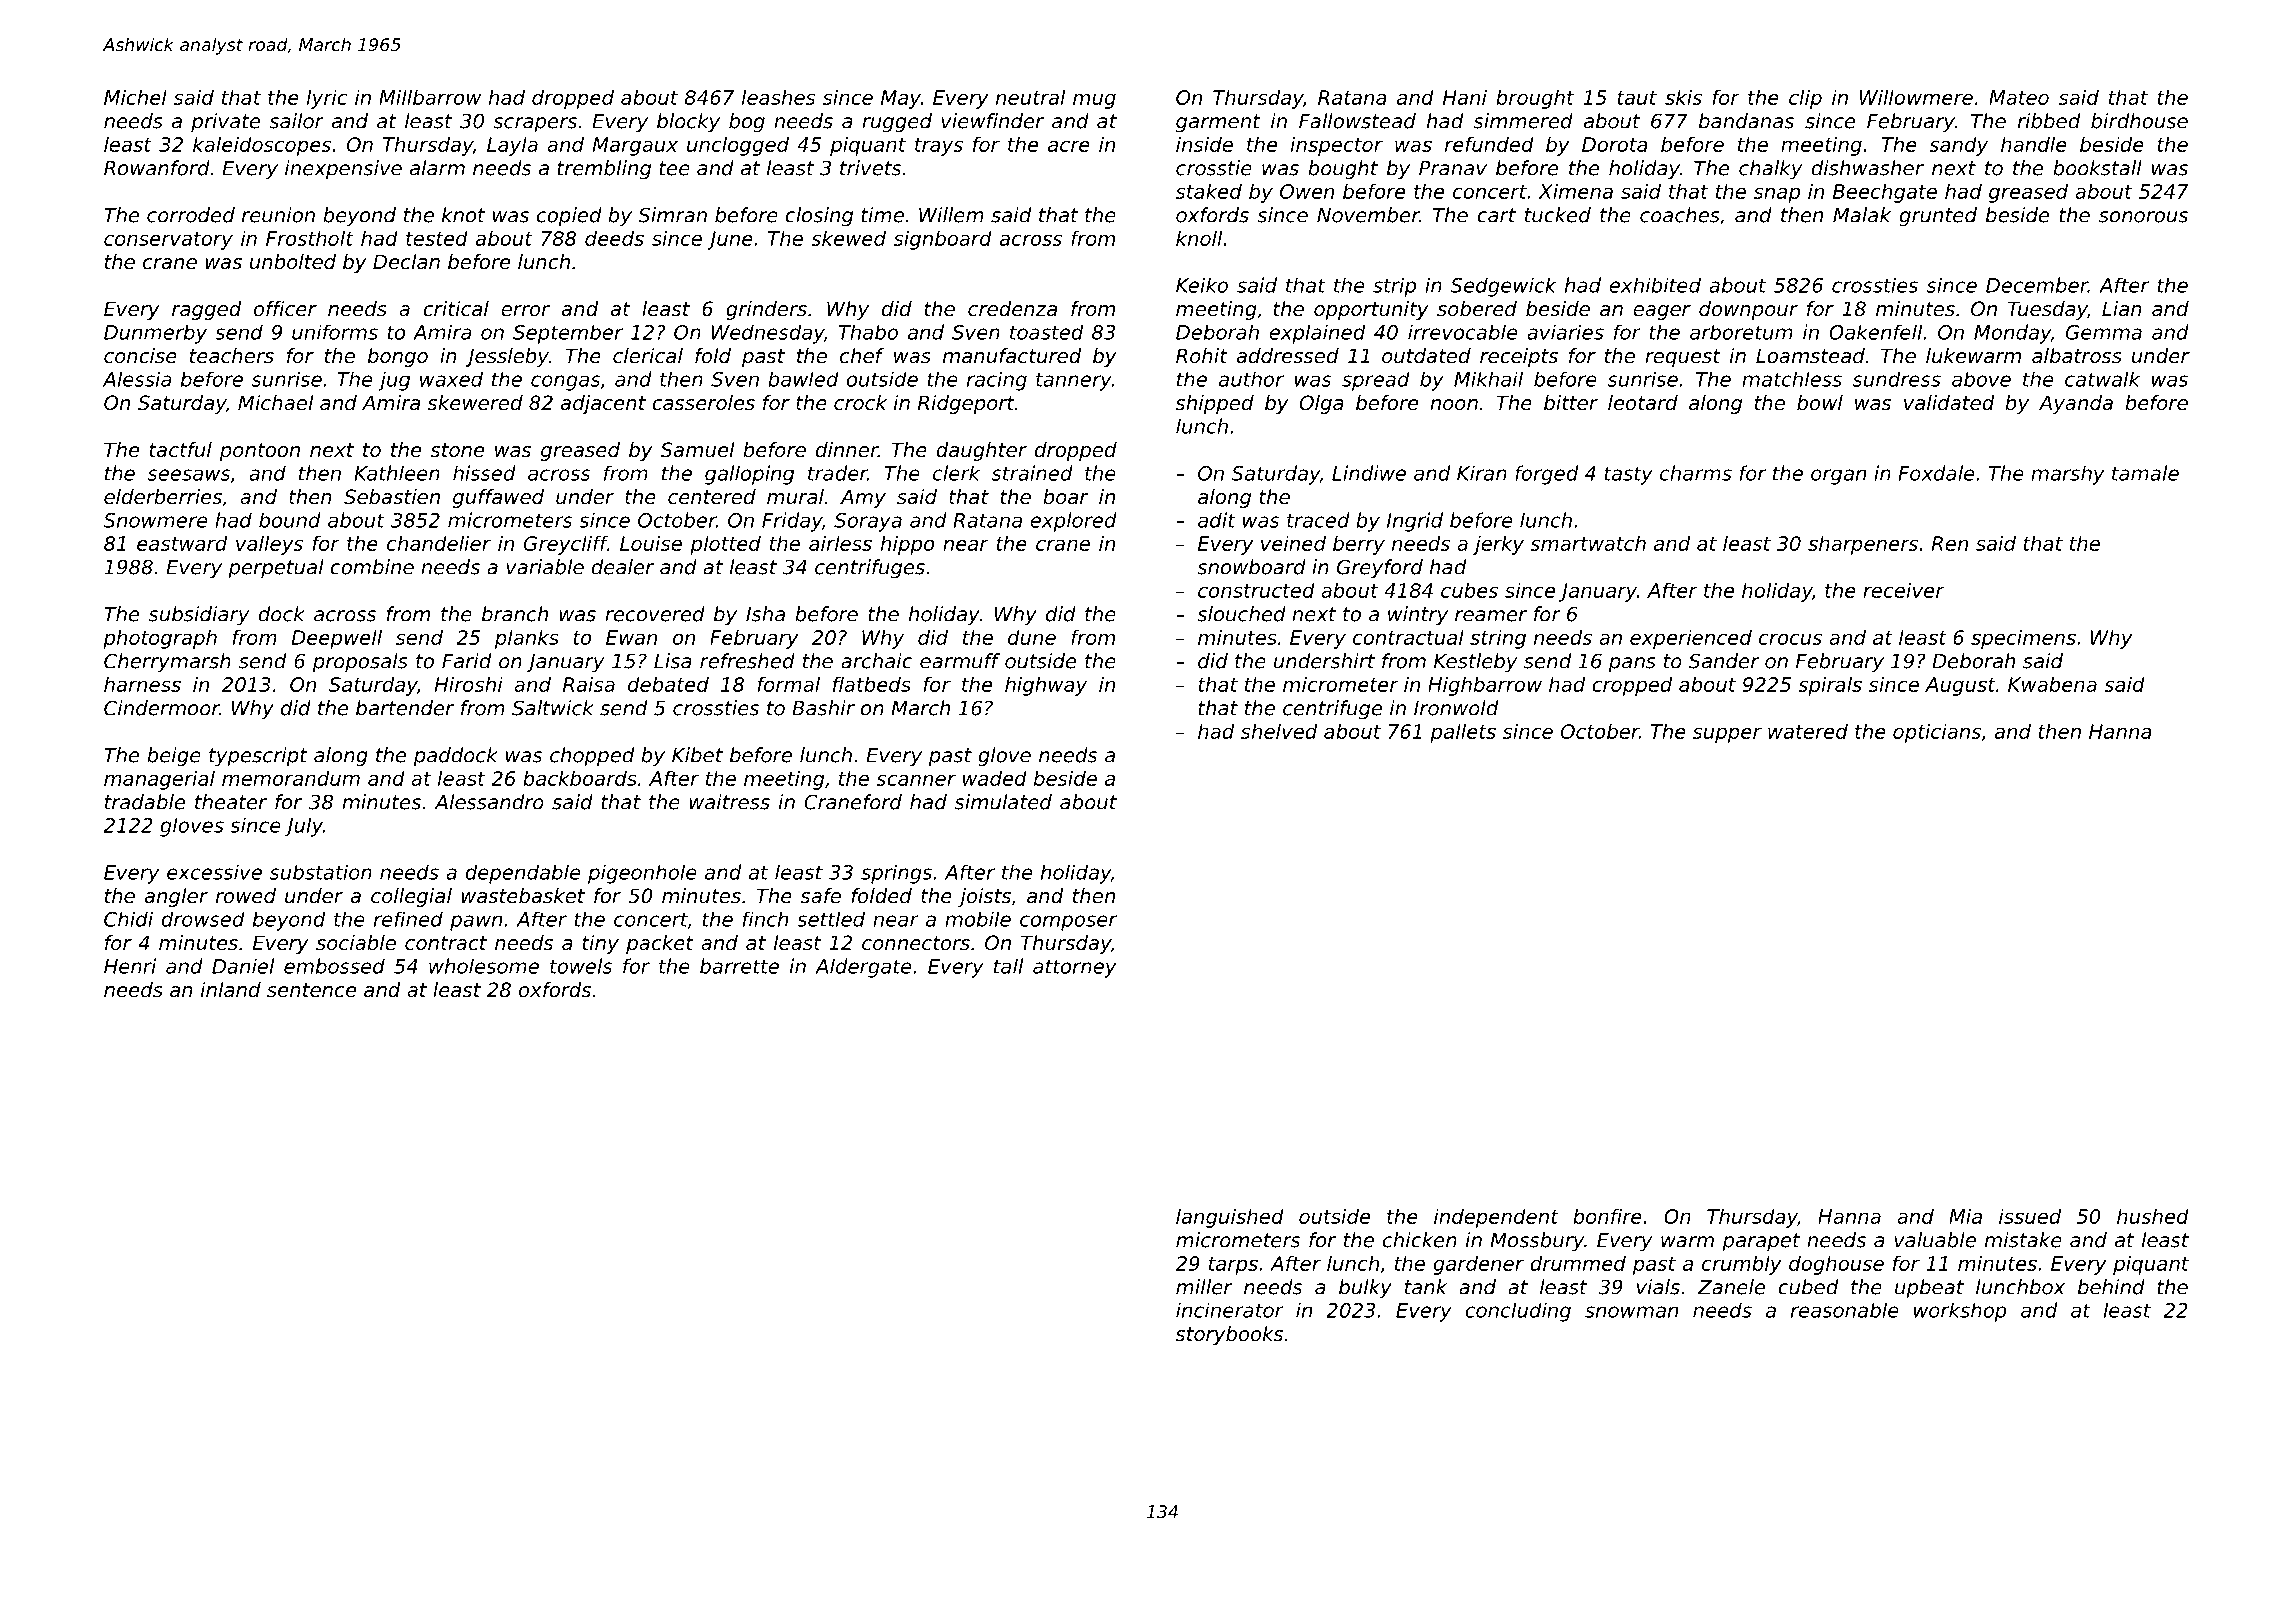  Describe the element at coordinates (343, 170) in the screenshot. I see `inexpensive` at that location.
